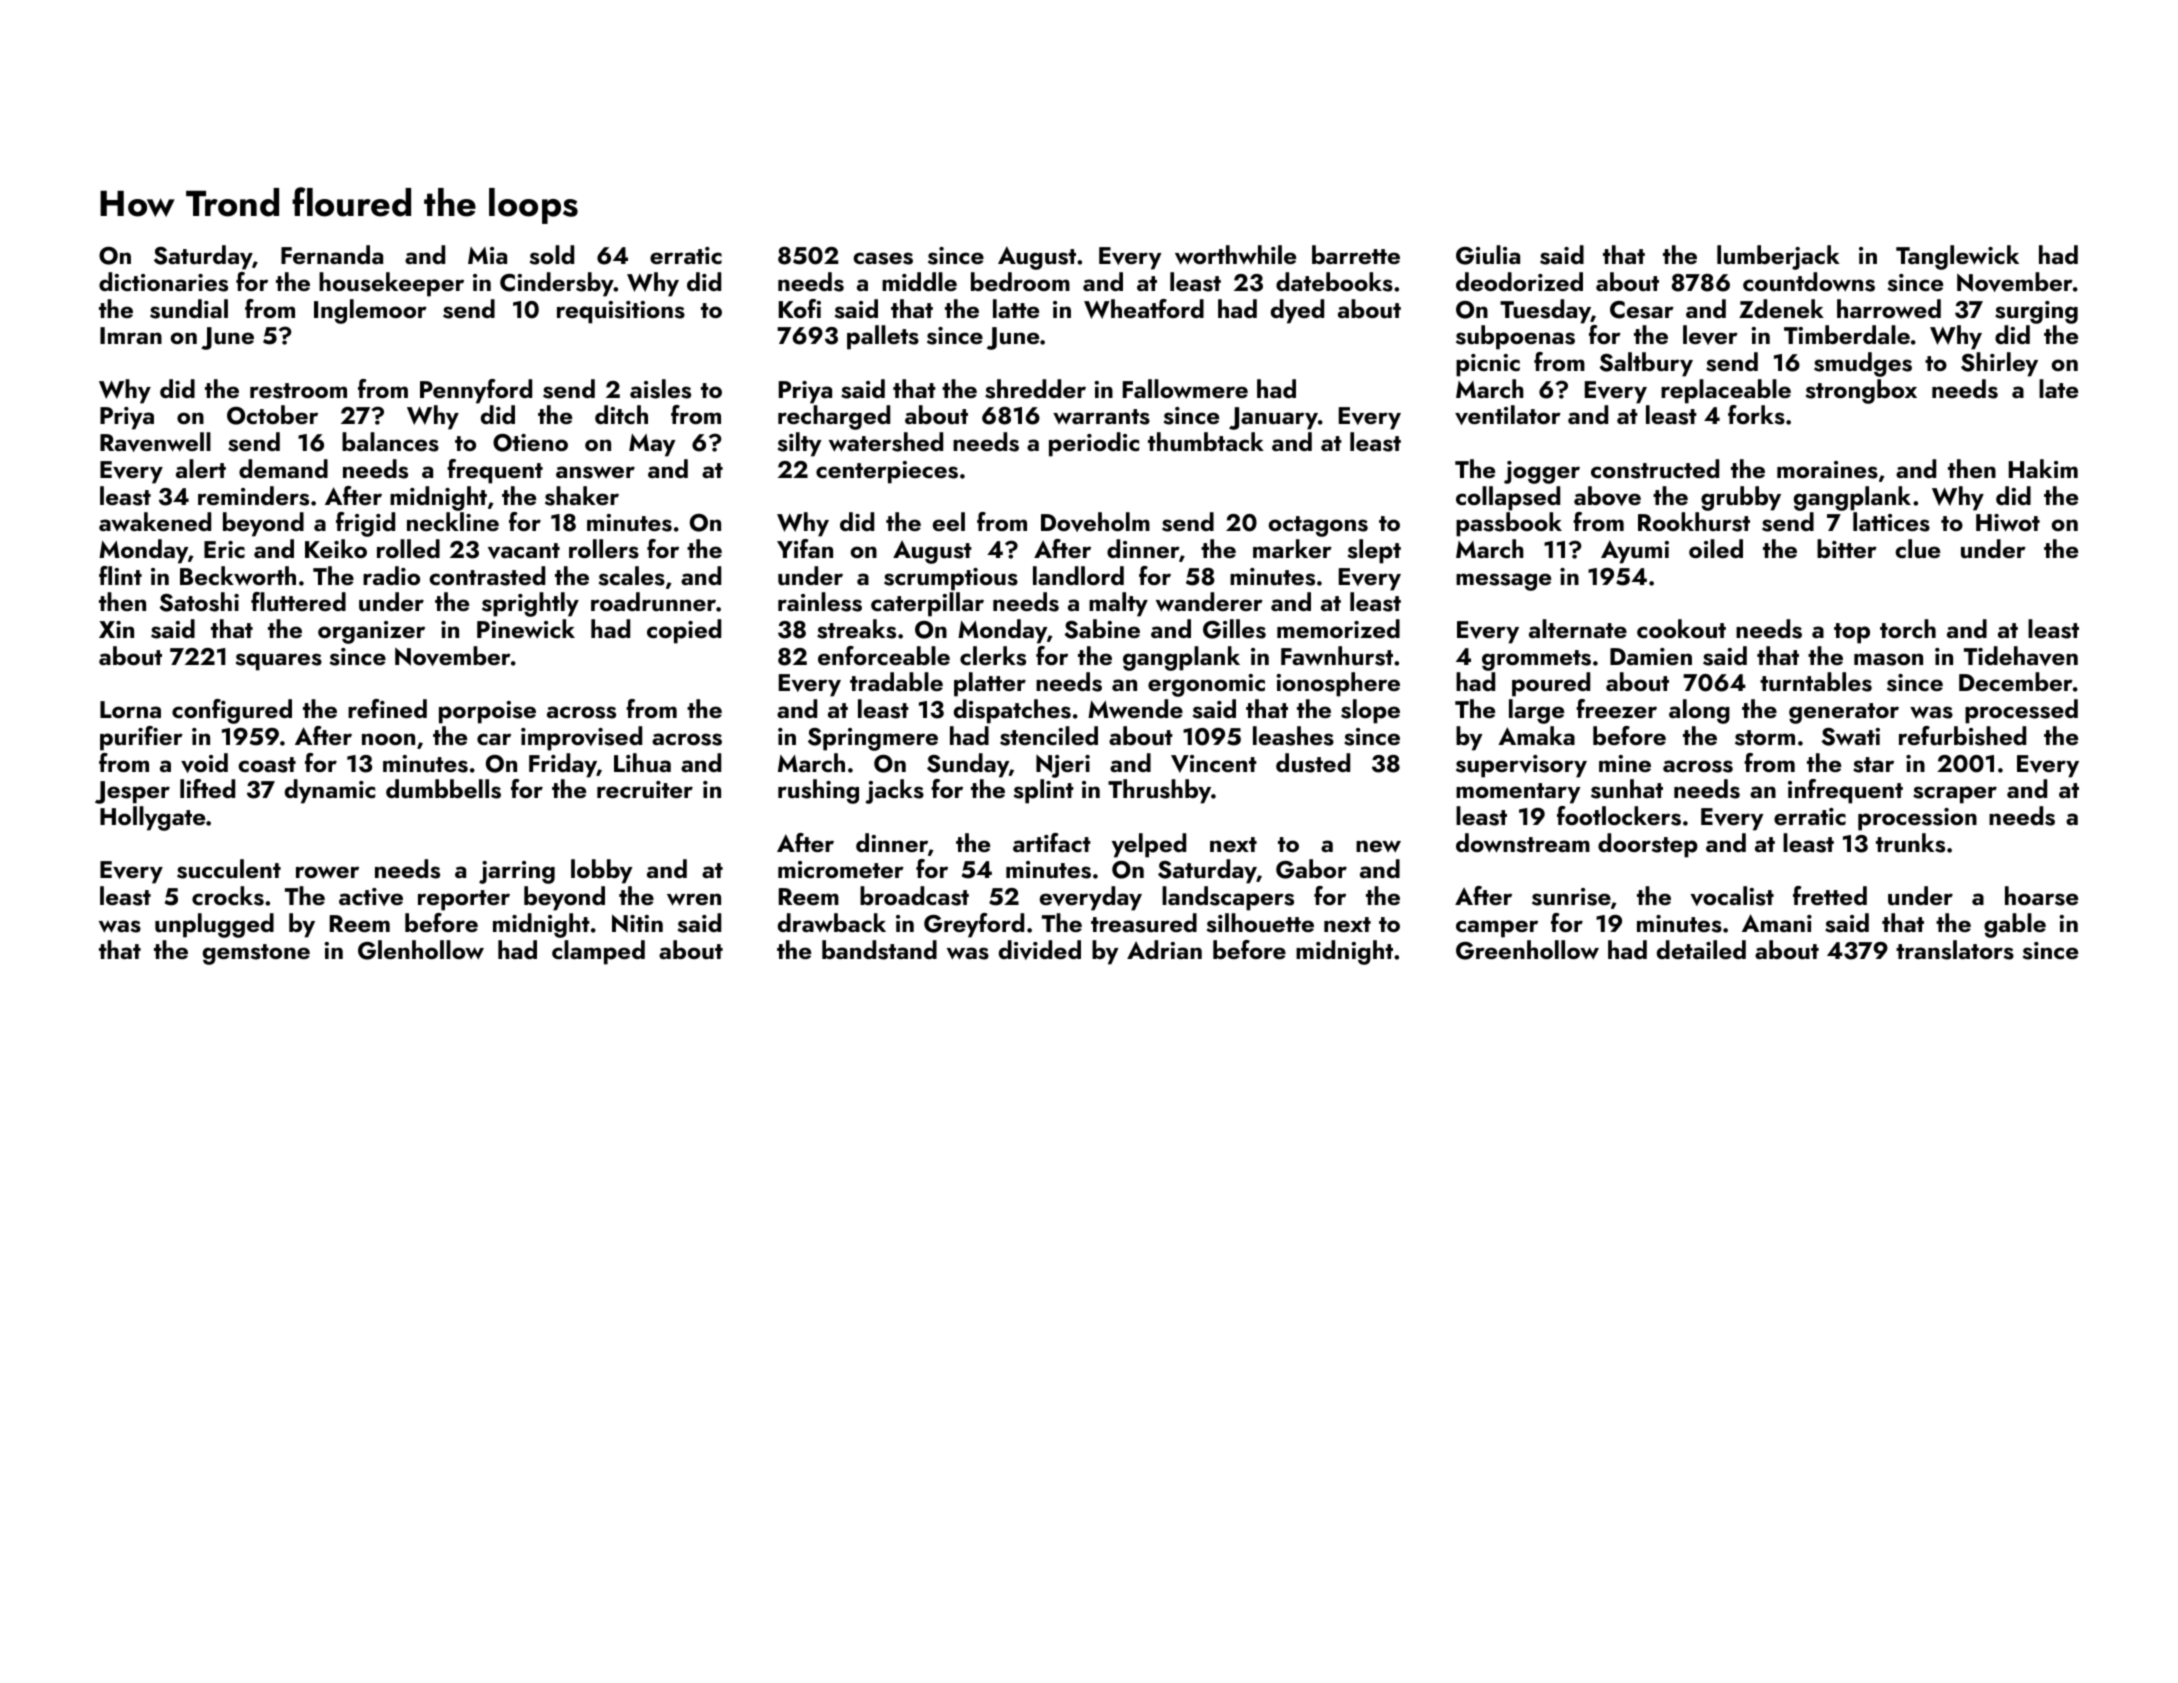 The height and width of the image is (1683, 2178). What do you see at coordinates (1040, 950) in the image?
I see `divided` at bounding box center [1040, 950].
